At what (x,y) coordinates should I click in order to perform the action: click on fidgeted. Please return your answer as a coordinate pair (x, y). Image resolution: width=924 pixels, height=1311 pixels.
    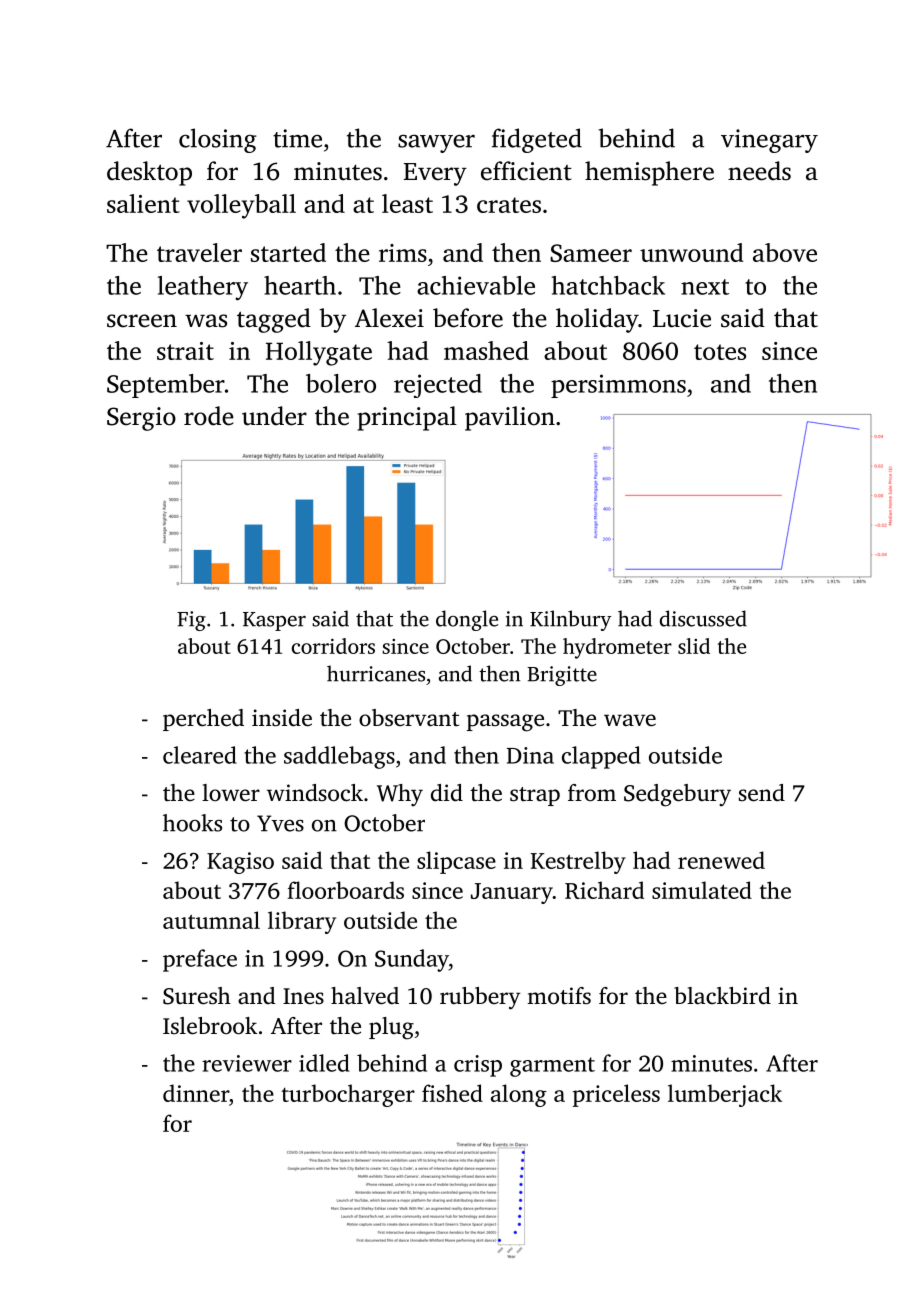
    Looking at the image, I should click on (537, 140).
